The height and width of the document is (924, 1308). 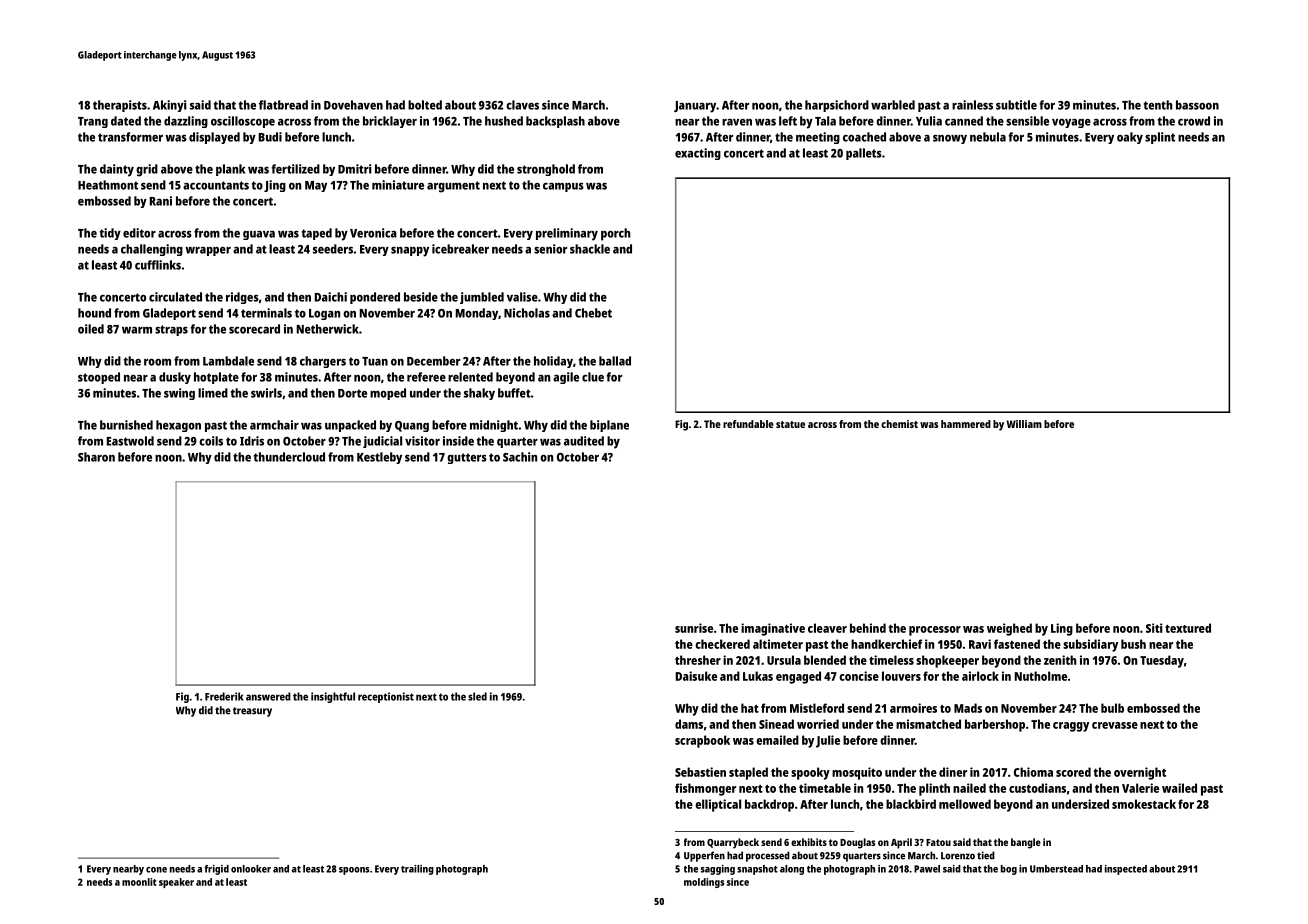 I want to click on William, so click(x=1024, y=424).
